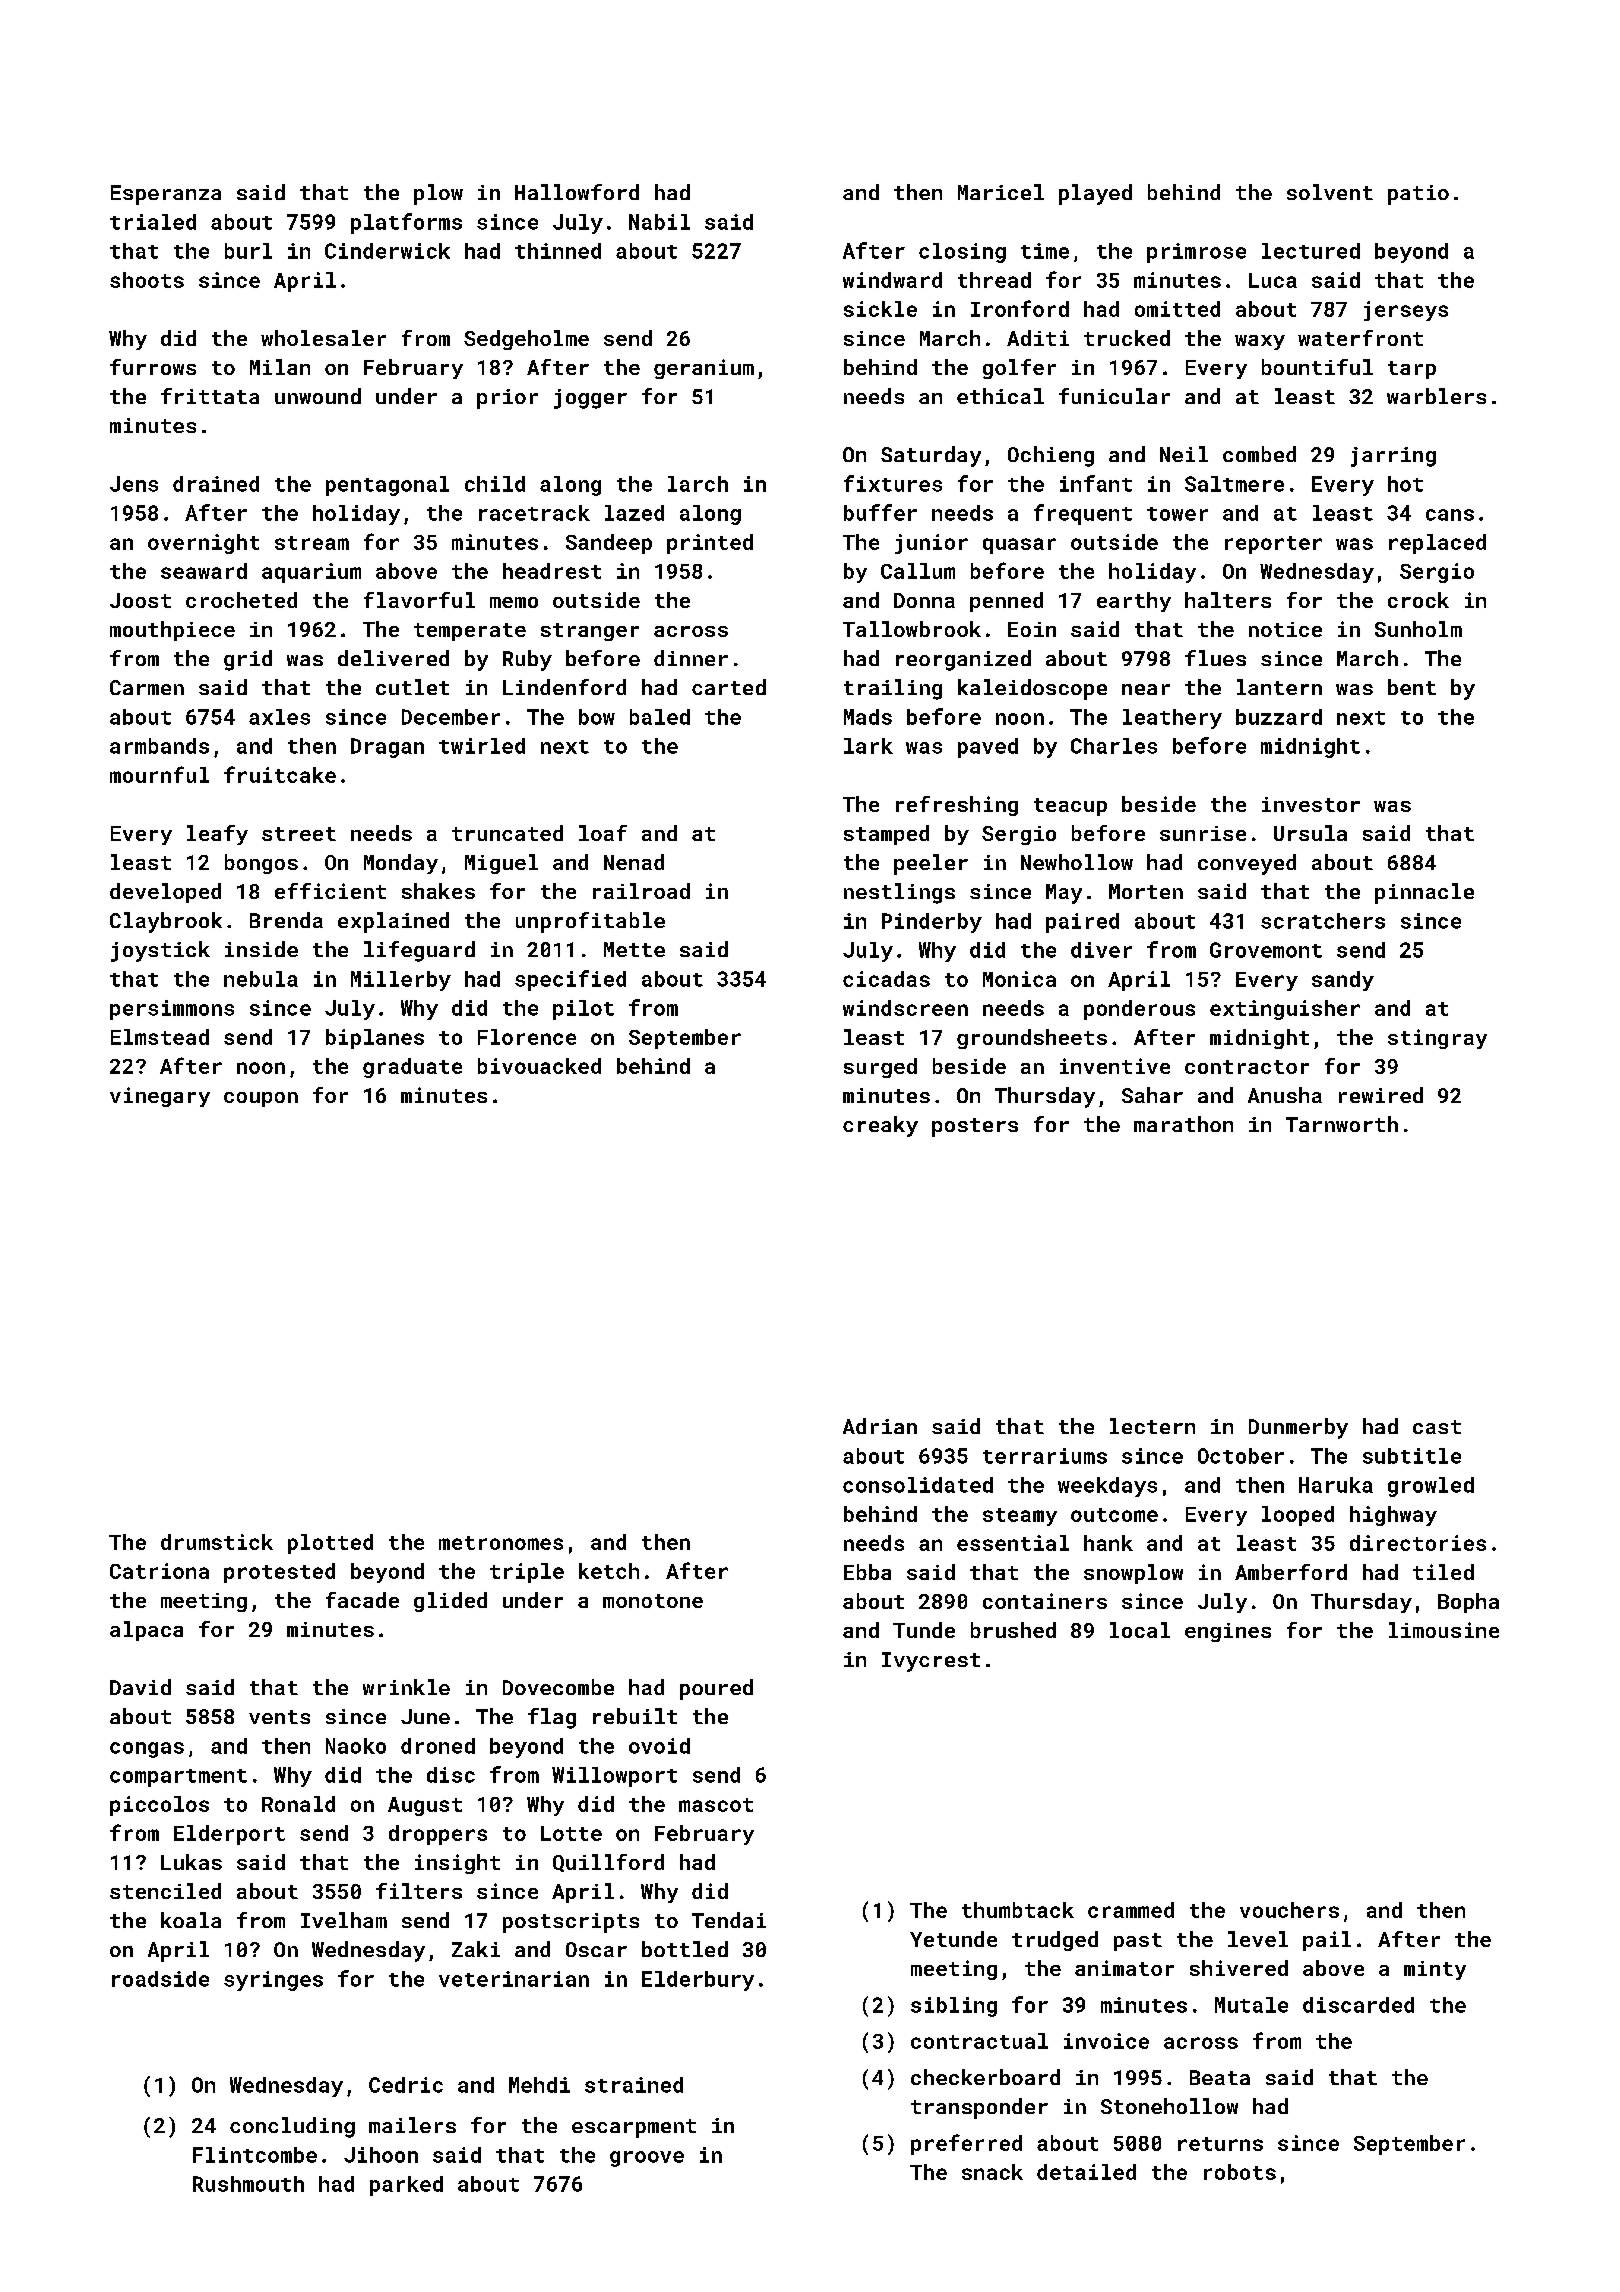 Image resolution: width=1620 pixels, height=2292 pixels. Describe the element at coordinates (1215, 658) in the screenshot. I see `flues` at that location.
